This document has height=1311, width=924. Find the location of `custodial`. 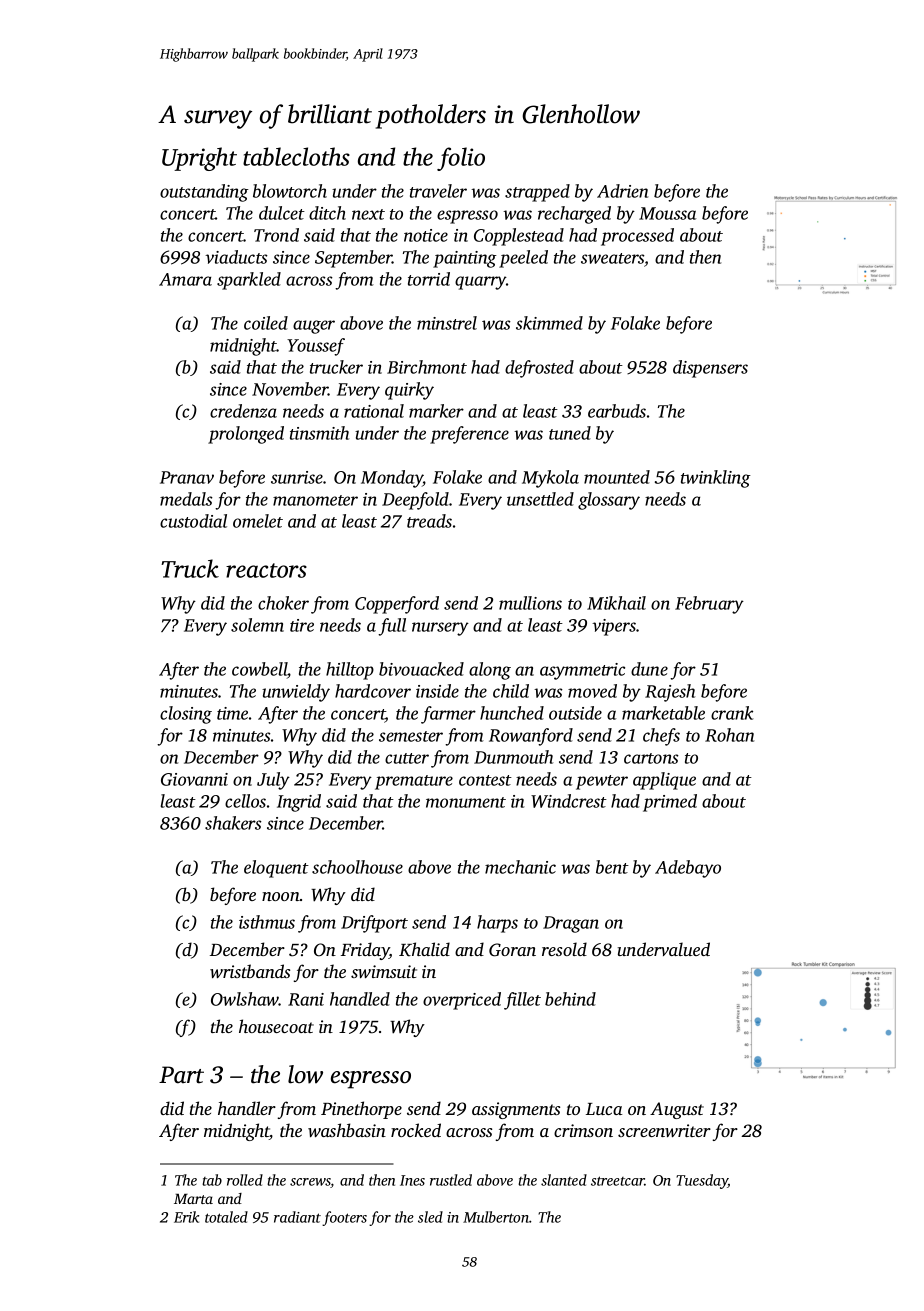

custodial is located at coordinates (193, 521).
